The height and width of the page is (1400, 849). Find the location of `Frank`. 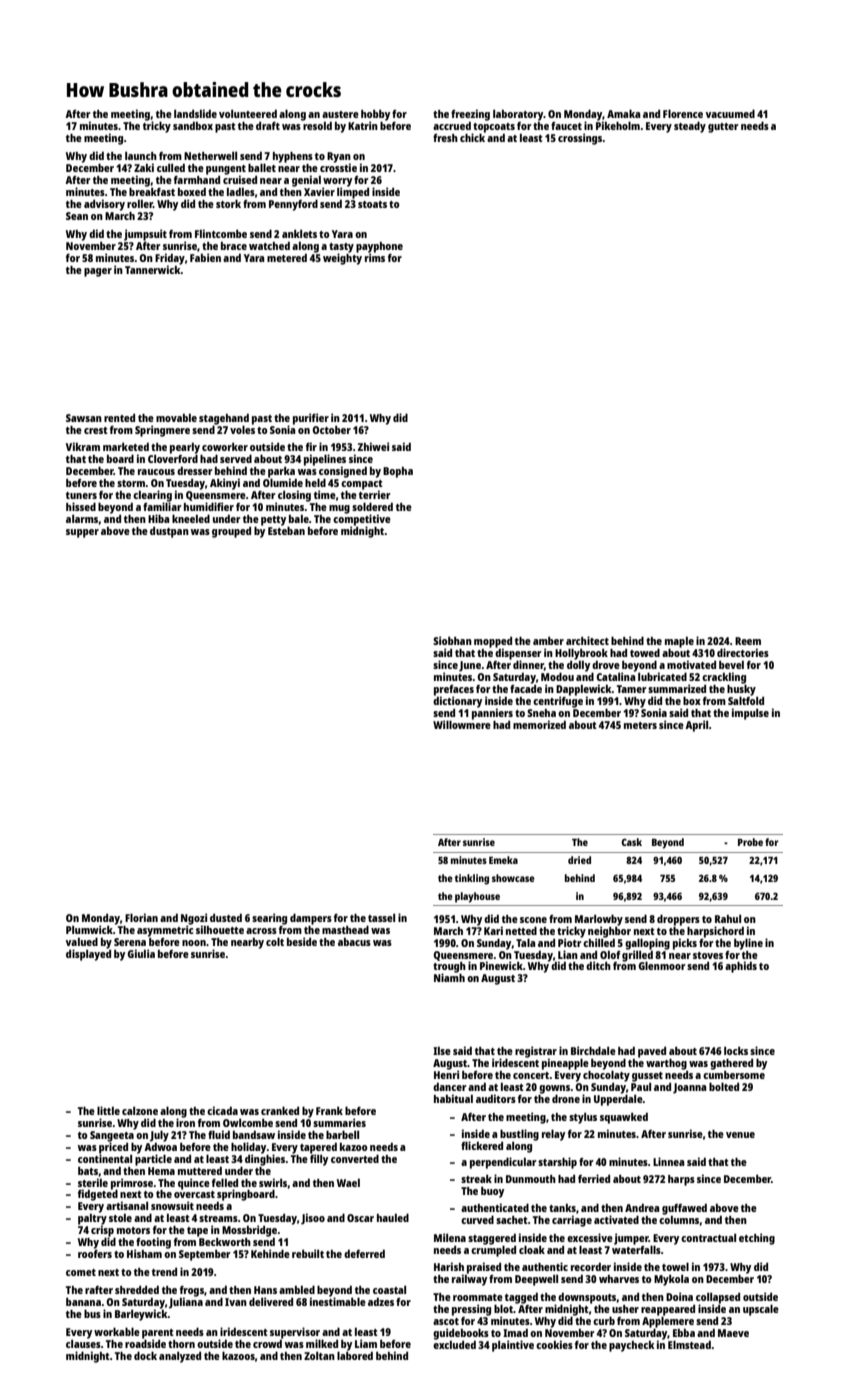

Frank is located at coordinates (329, 1111).
